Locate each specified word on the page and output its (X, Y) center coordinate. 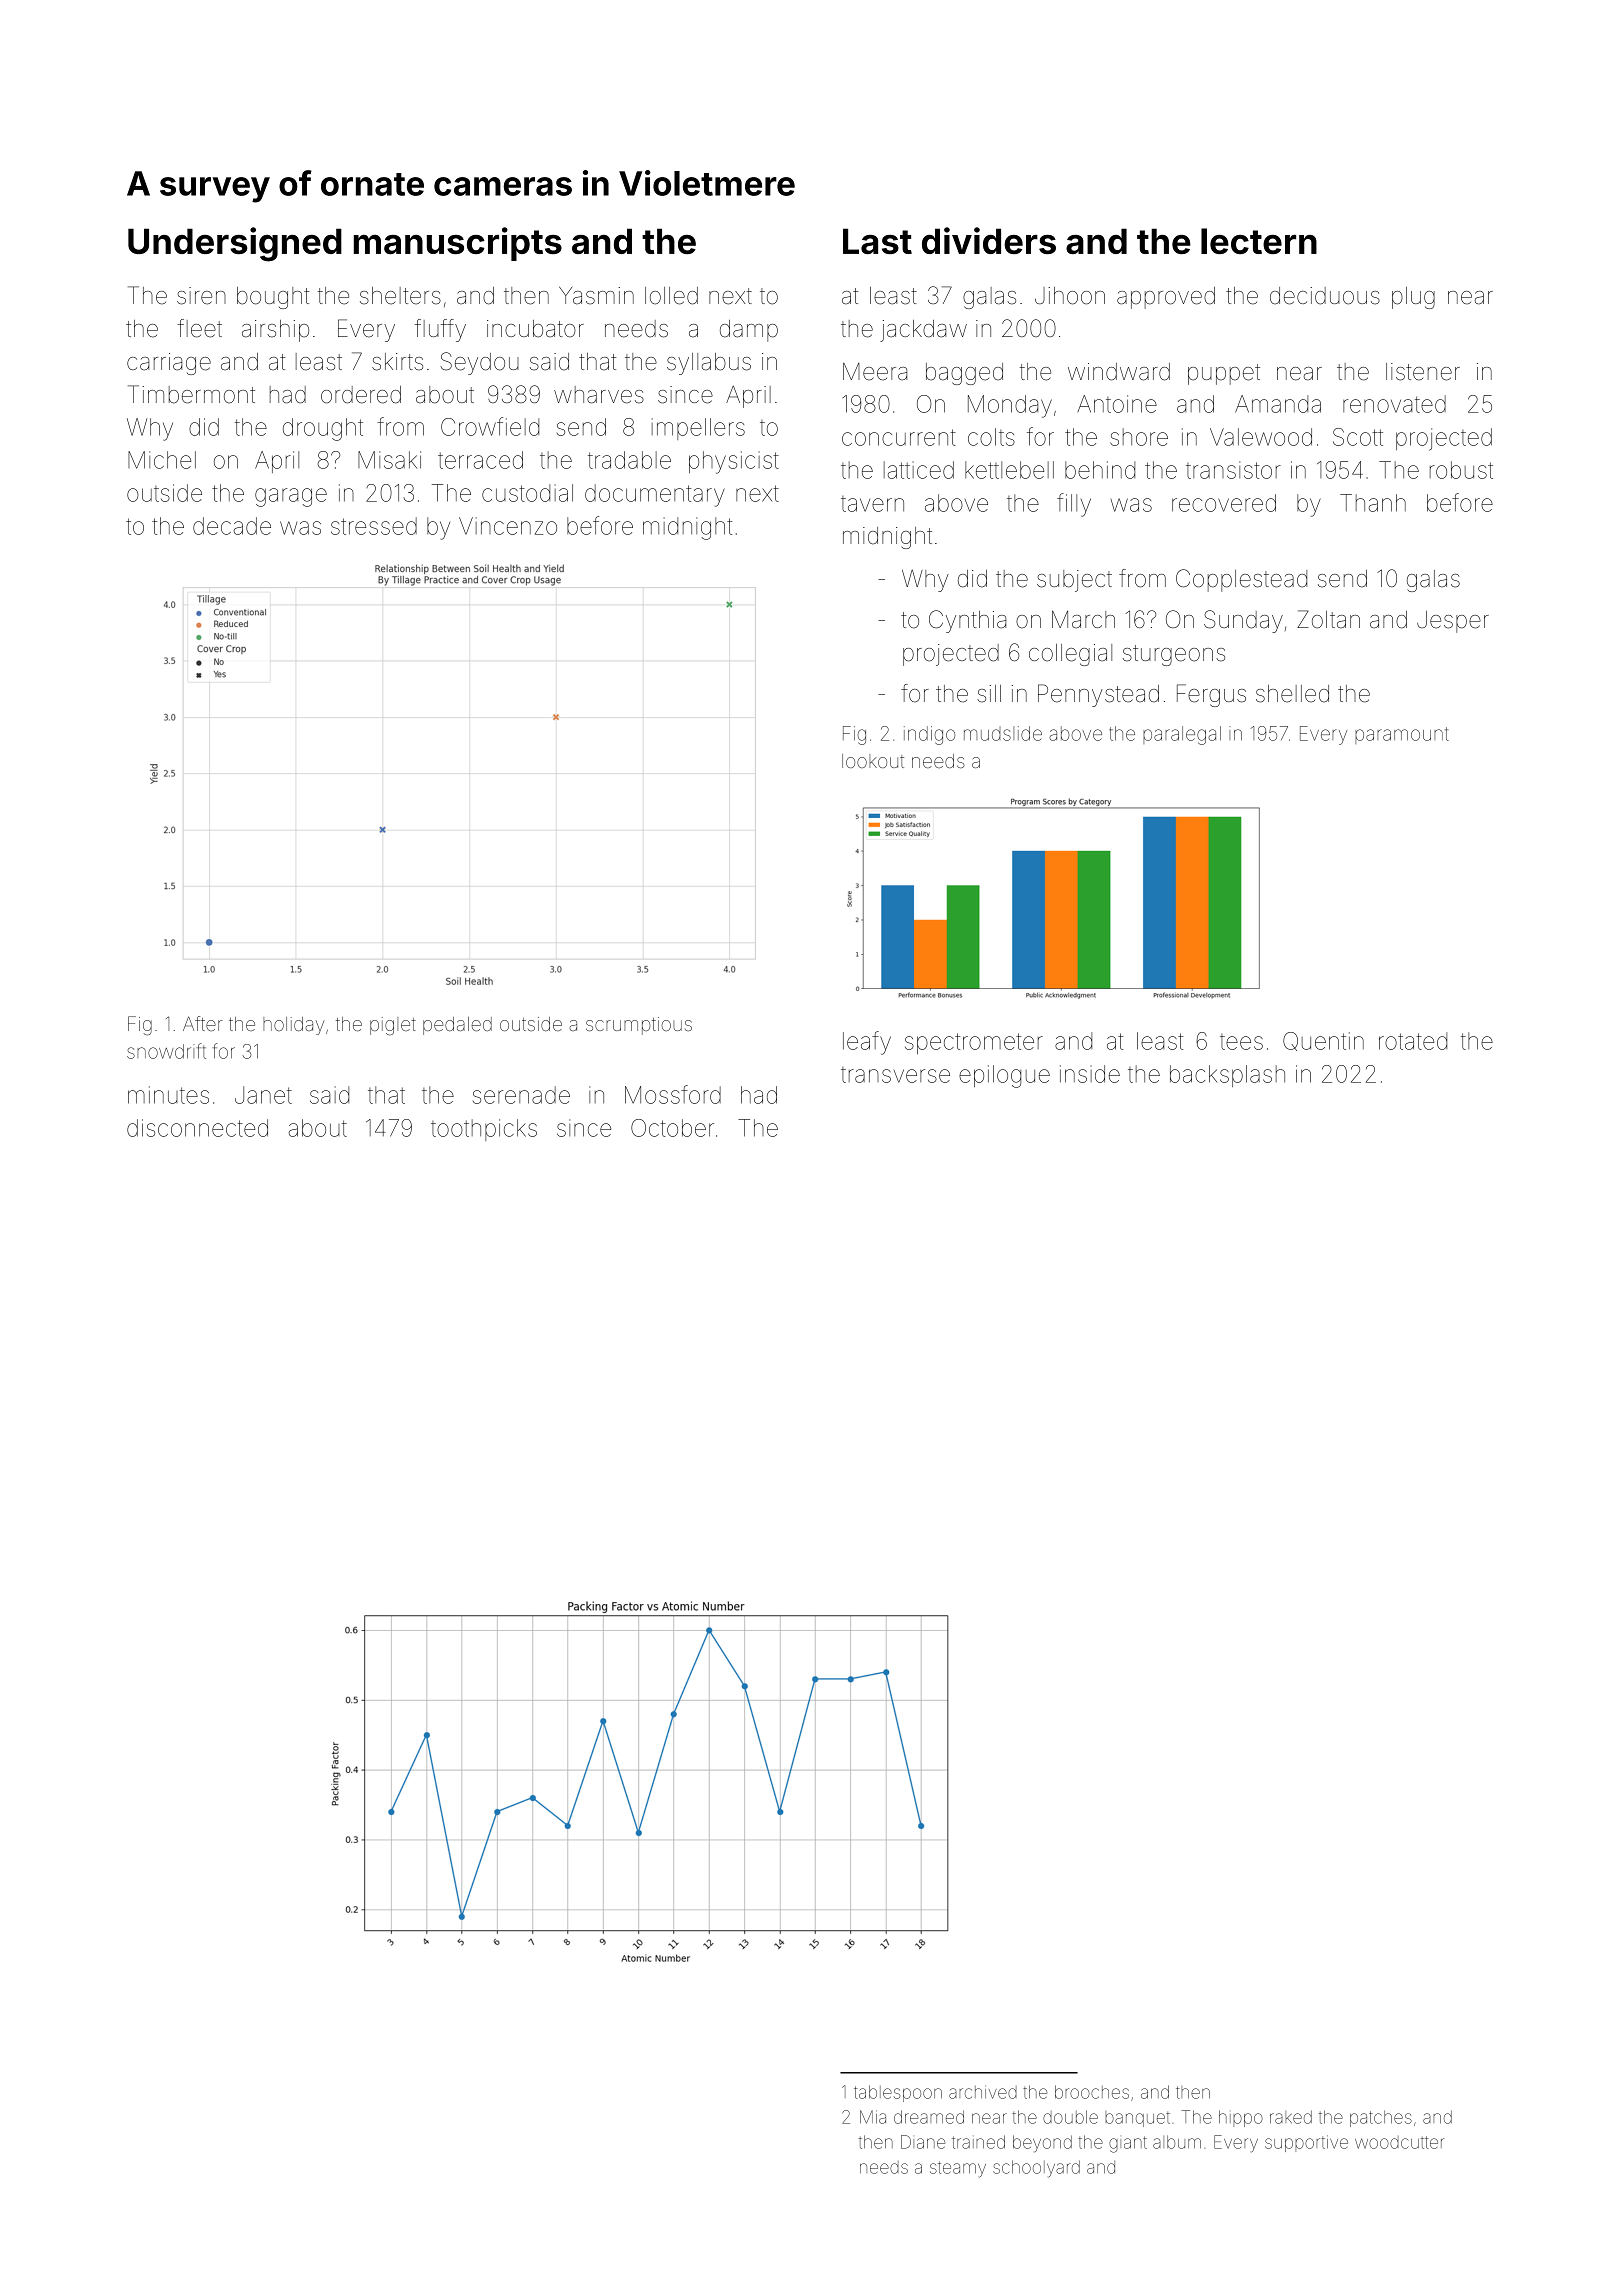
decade (232, 526)
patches (1381, 2118)
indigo (929, 735)
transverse (895, 1075)
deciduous (1325, 296)
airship (275, 331)
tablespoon (898, 2093)
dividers (989, 240)
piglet (393, 1026)
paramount (1402, 735)
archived (983, 2092)
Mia (873, 2117)
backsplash (1227, 1076)
